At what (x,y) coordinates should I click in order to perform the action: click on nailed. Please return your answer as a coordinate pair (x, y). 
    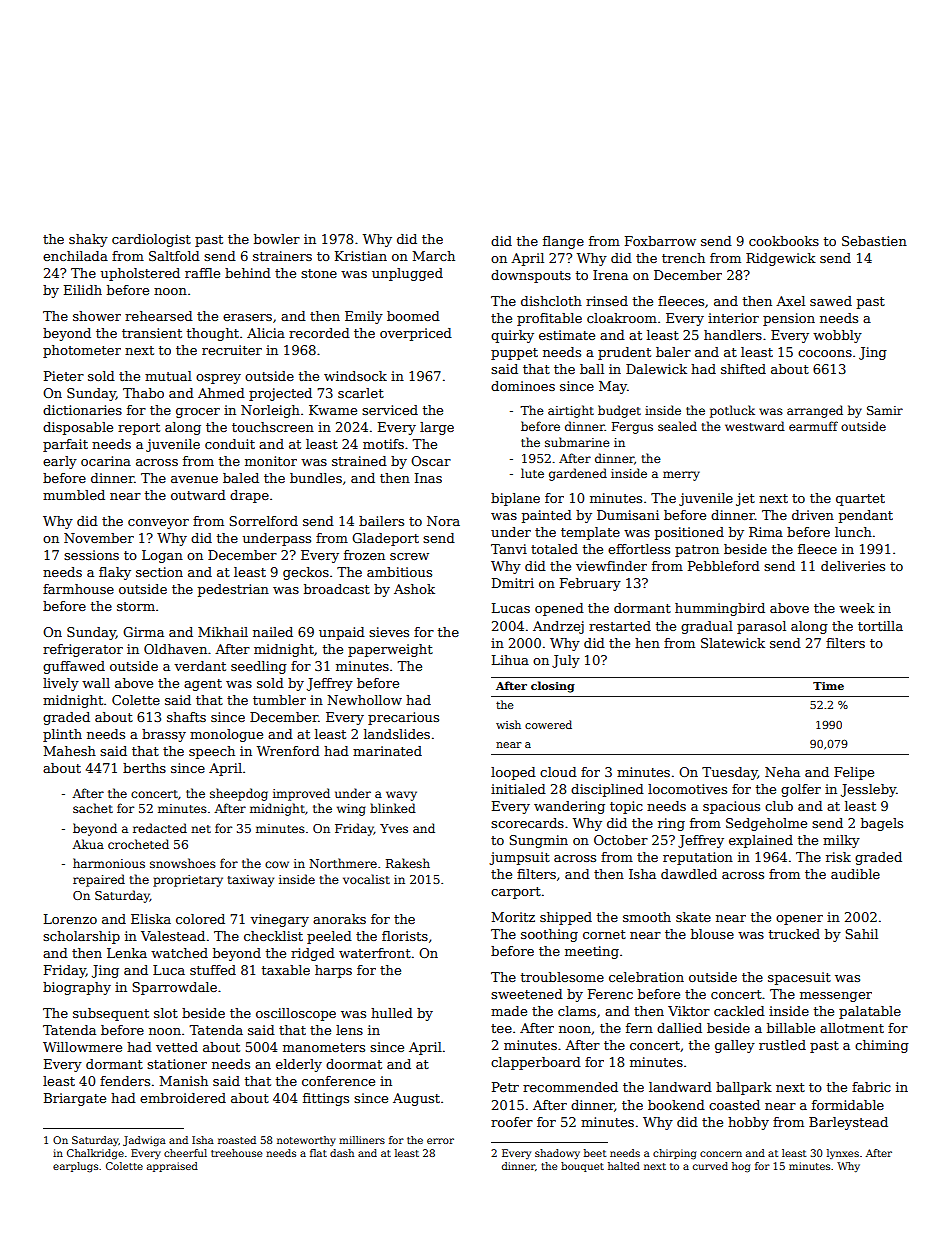
    Looking at the image, I should click on (273, 632).
